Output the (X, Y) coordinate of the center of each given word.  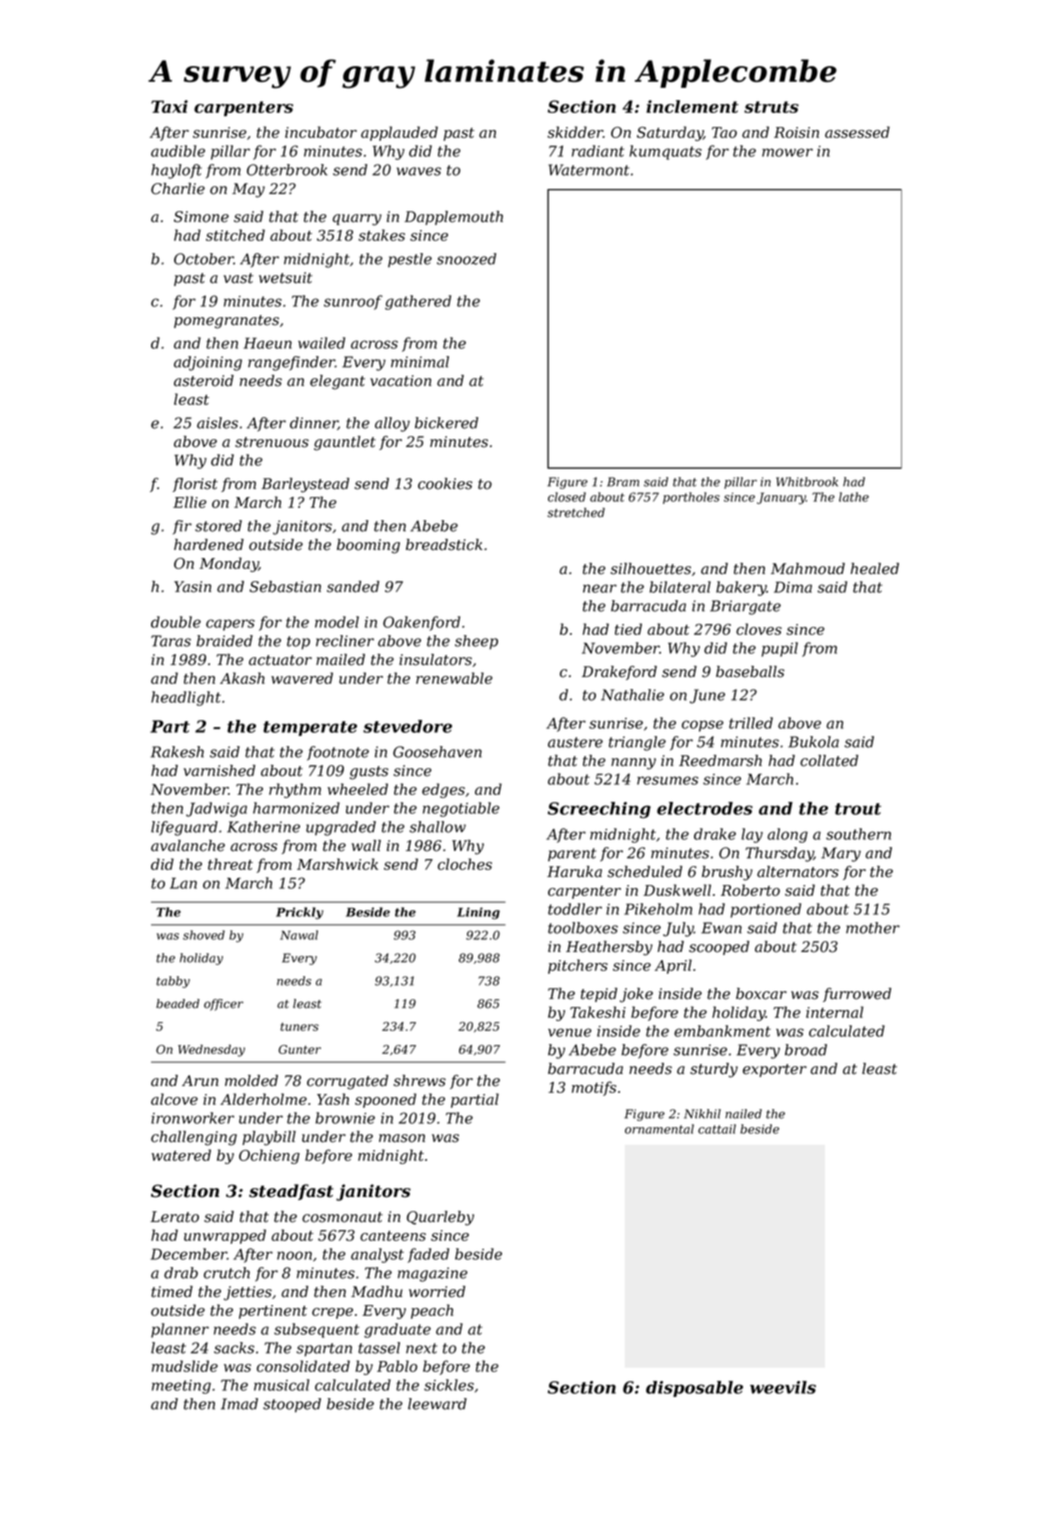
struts (771, 107)
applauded (399, 133)
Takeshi (598, 1012)
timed (172, 1292)
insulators (435, 660)
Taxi (169, 106)
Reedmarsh (720, 761)
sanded (353, 587)
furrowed (857, 995)
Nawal (299, 935)
